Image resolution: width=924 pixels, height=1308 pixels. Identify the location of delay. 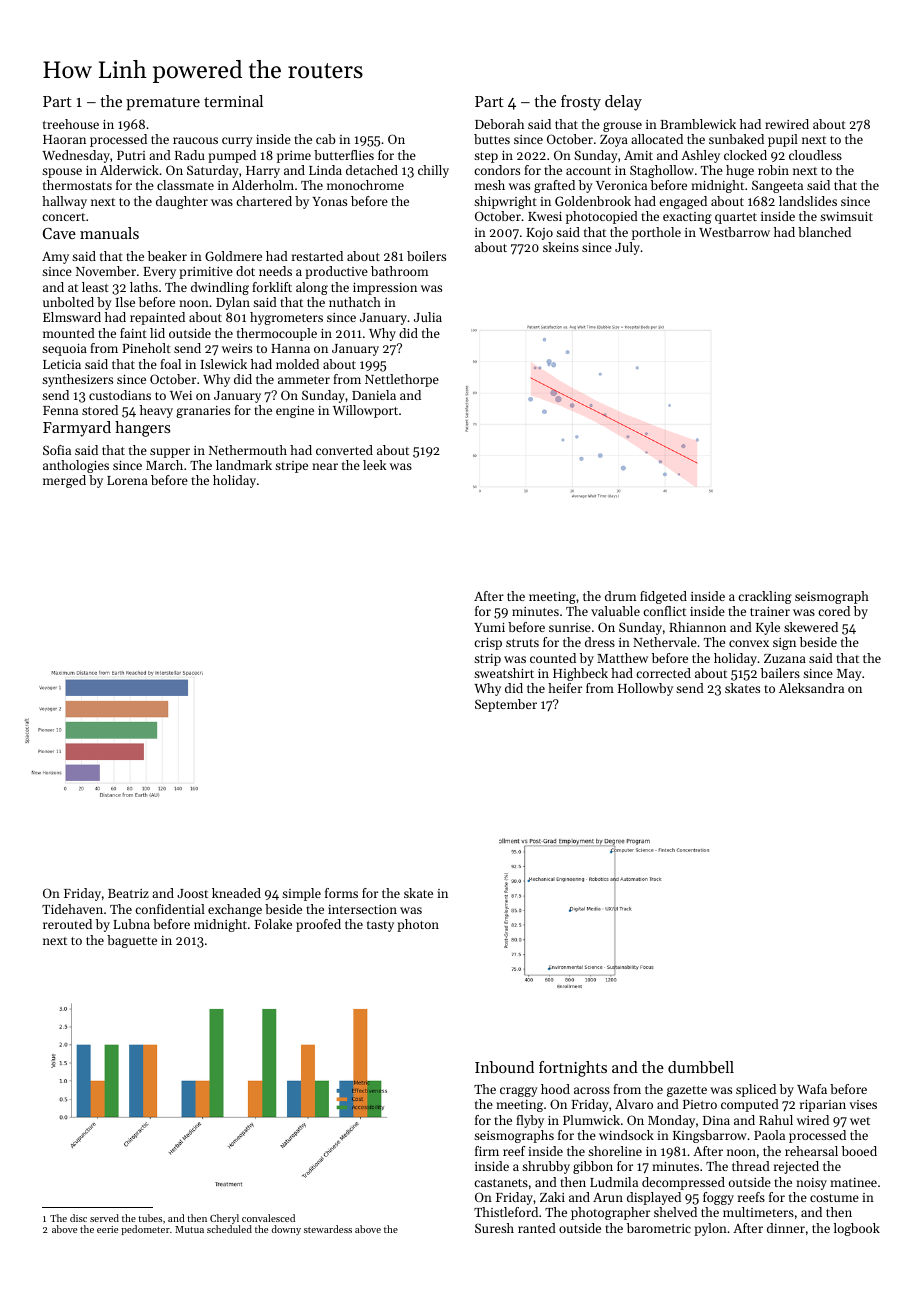
(623, 103).
